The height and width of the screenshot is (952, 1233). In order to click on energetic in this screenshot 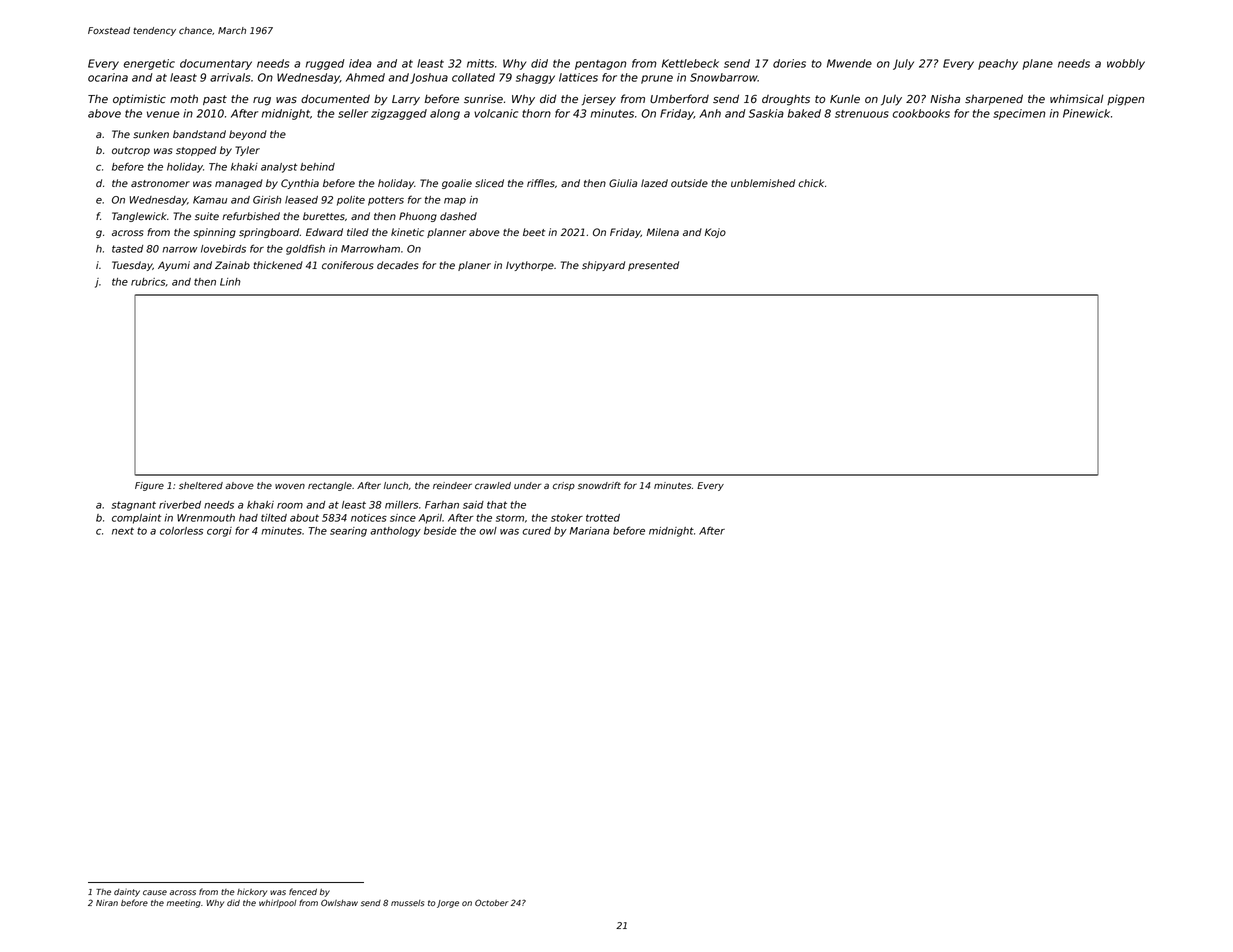, I will do `click(149, 64)`.
